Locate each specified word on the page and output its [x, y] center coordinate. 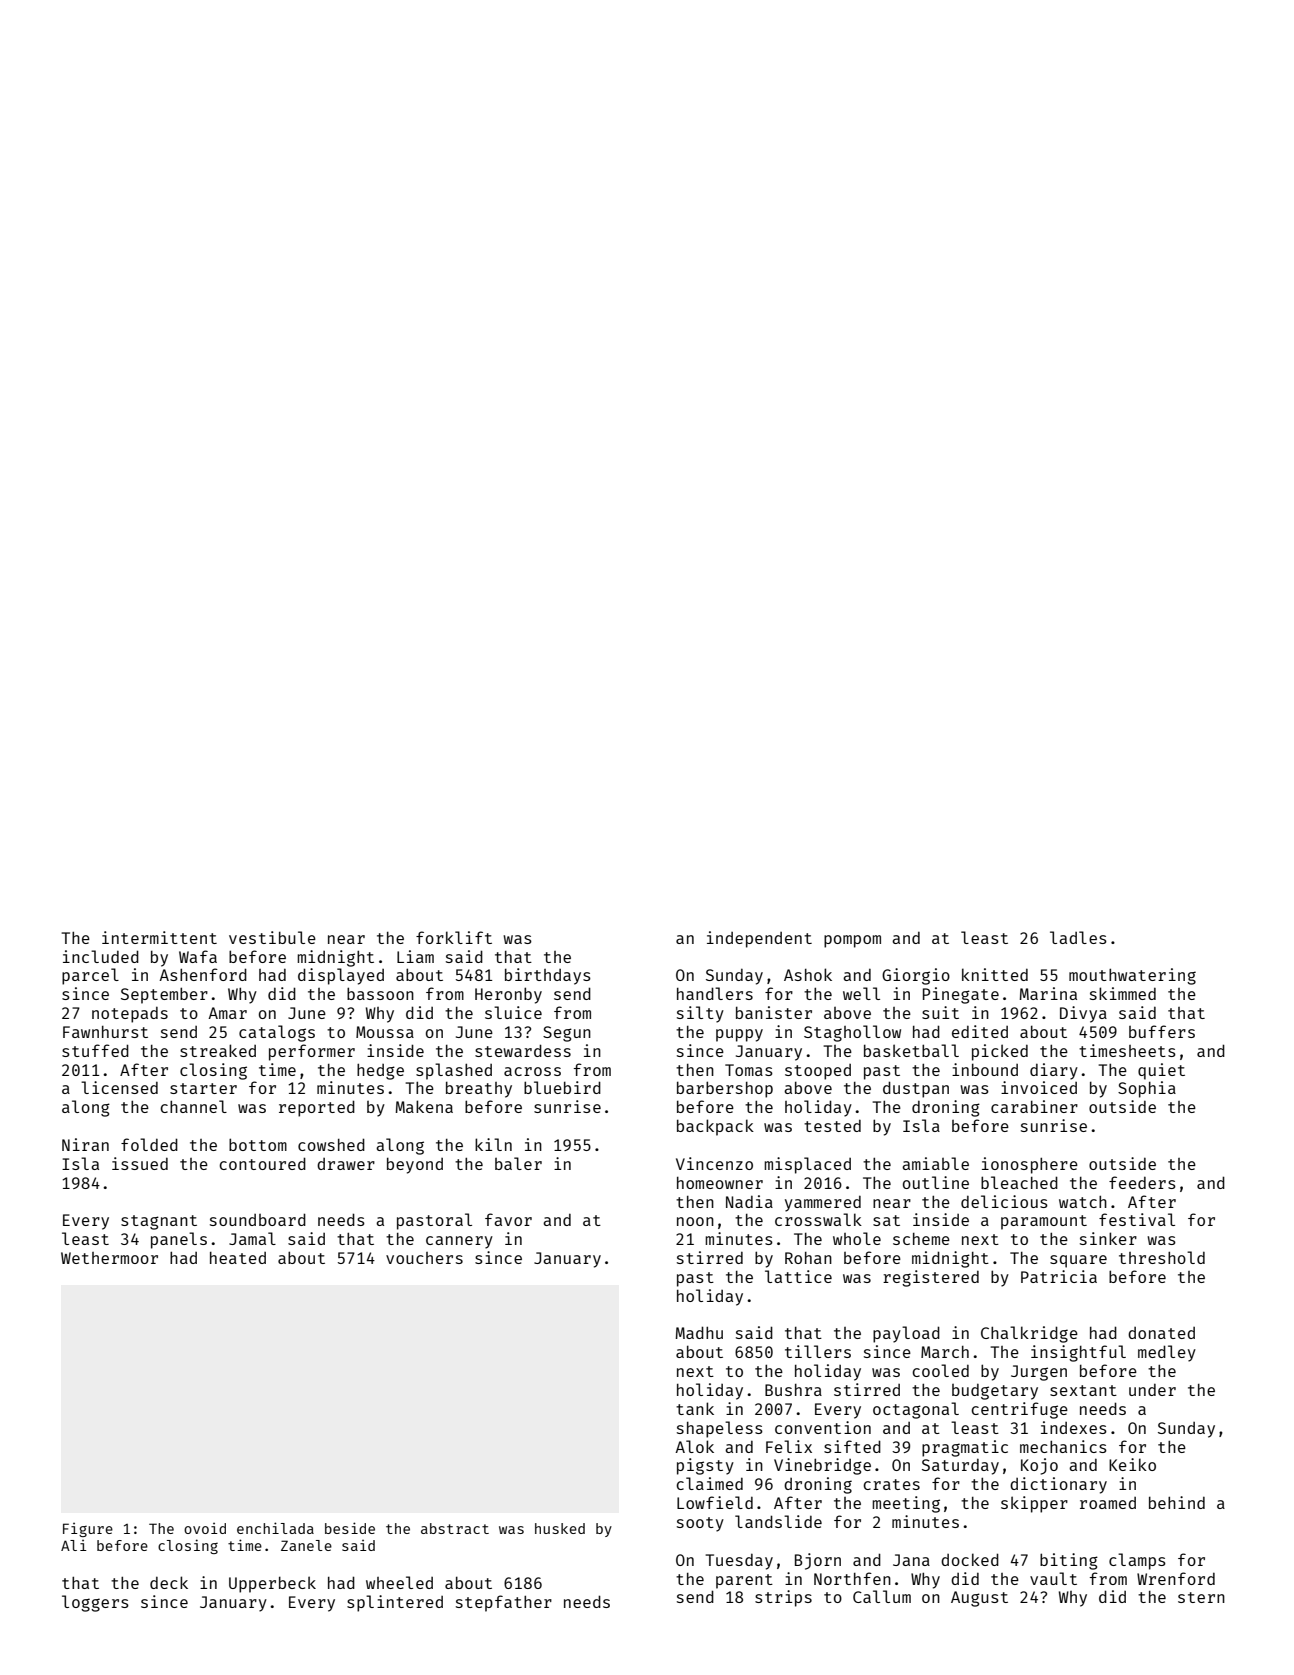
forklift [454, 937]
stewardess [523, 1050]
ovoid [205, 1528]
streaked [218, 1050]
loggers [95, 1603]
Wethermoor [109, 1258]
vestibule [272, 937]
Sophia [1147, 1089]
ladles [1078, 937]
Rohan [808, 1258]
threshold [1162, 1257]
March [945, 1352]
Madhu [699, 1332]
